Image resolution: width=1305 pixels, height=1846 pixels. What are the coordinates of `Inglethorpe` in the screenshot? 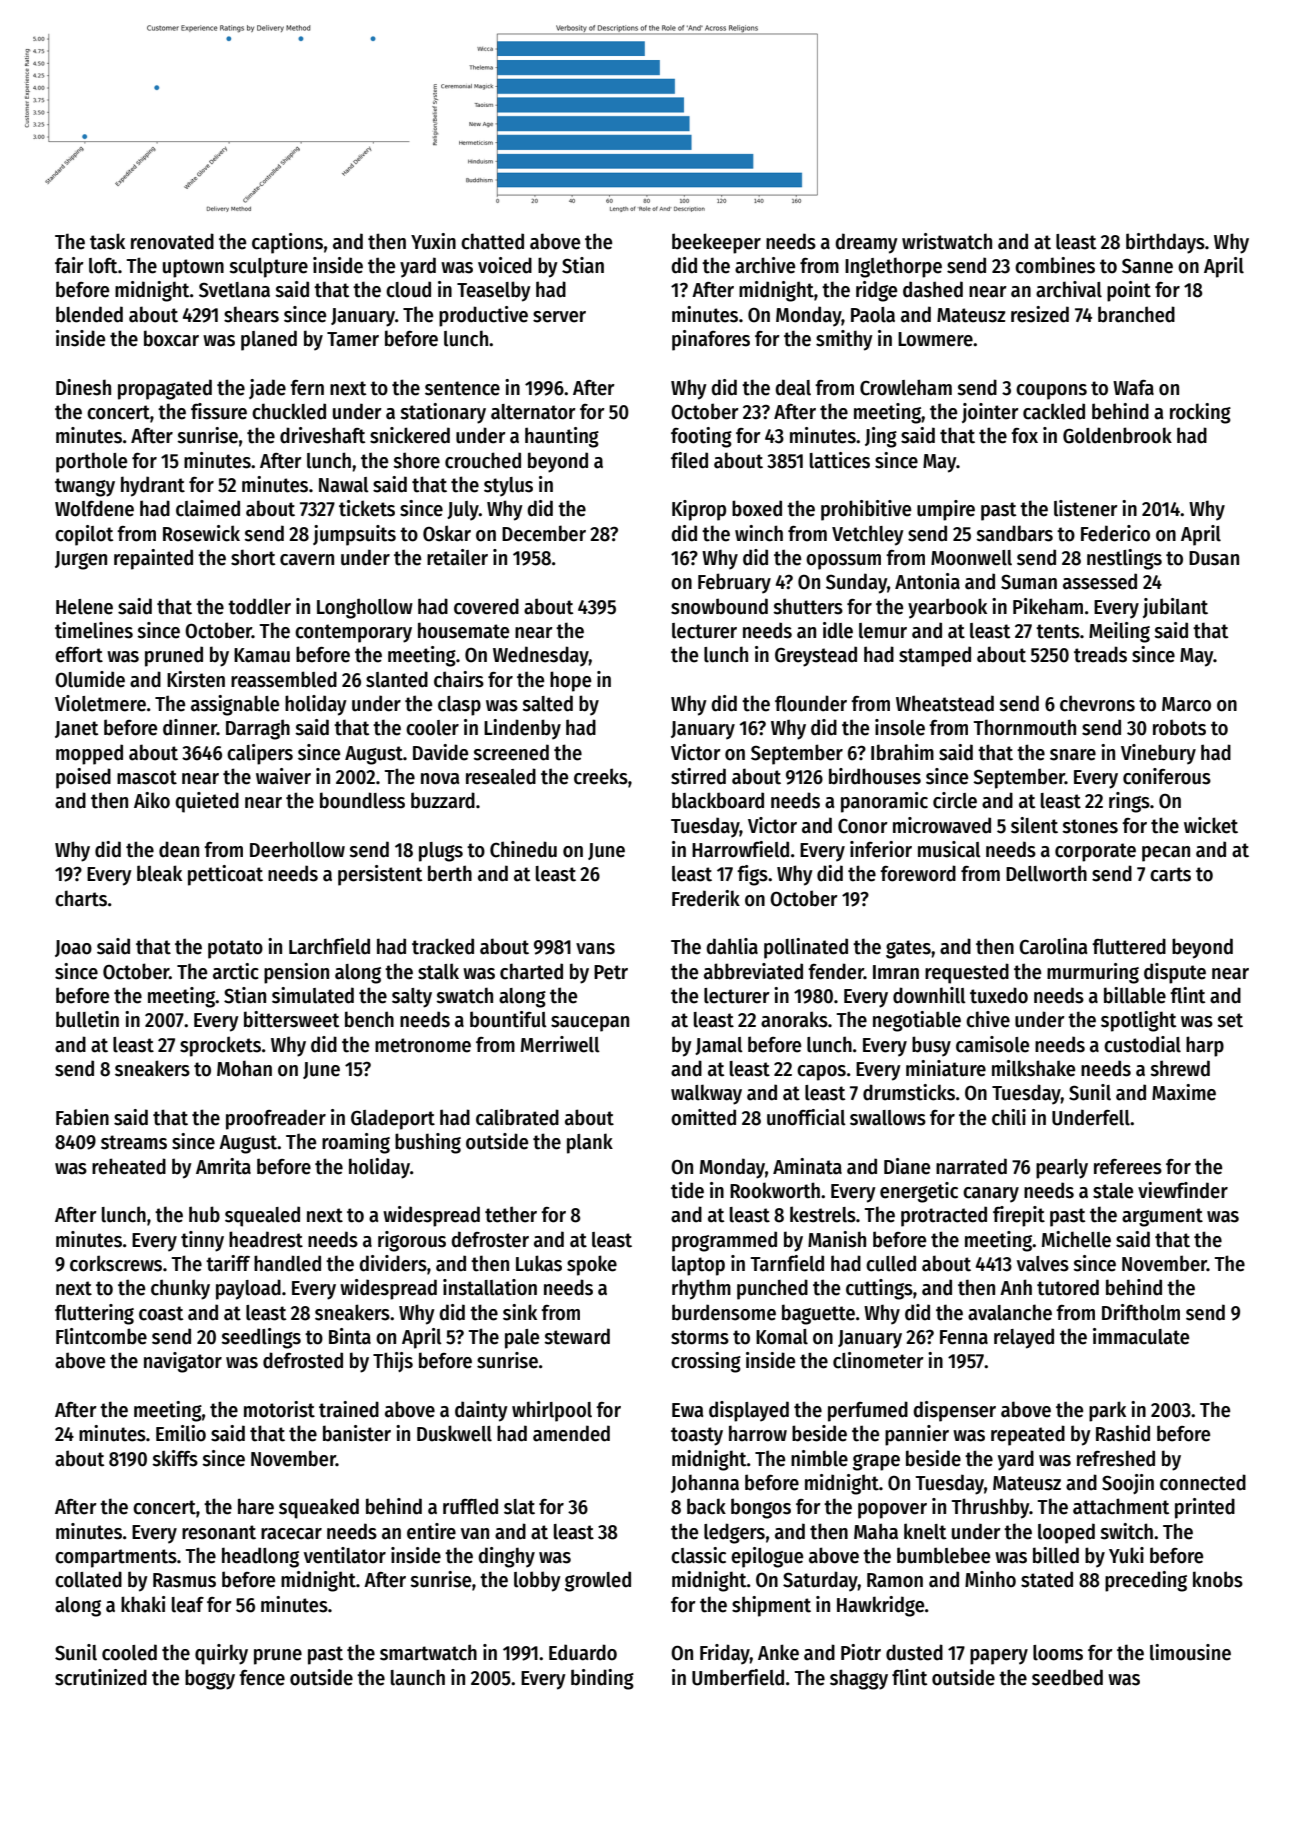 It's located at (893, 267).
